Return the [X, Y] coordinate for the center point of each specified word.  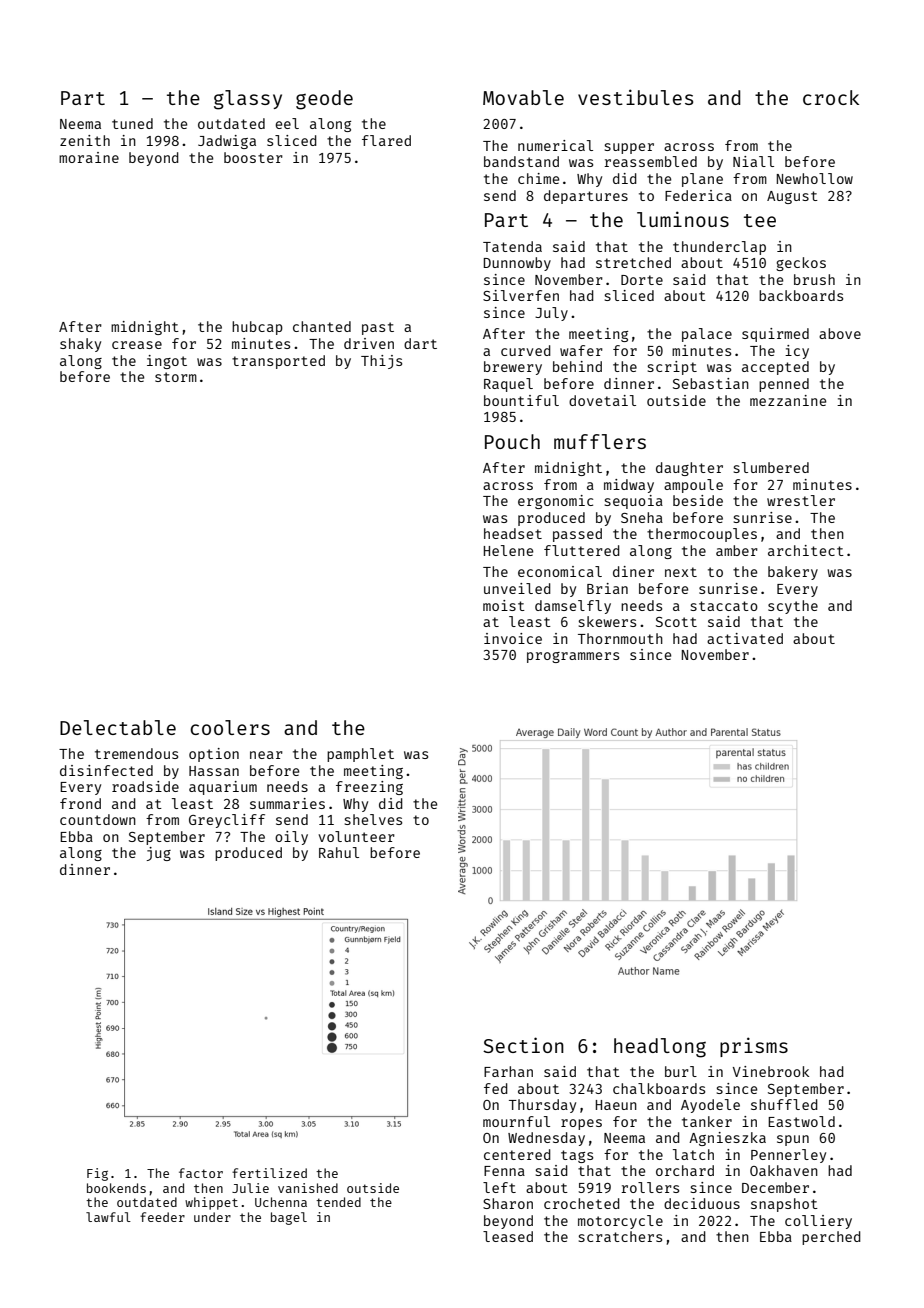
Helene [508, 550]
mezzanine [788, 400]
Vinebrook [771, 1071]
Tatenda [512, 246]
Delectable [118, 727]
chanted [322, 326]
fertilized [269, 1173]
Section [523, 1045]
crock [831, 97]
